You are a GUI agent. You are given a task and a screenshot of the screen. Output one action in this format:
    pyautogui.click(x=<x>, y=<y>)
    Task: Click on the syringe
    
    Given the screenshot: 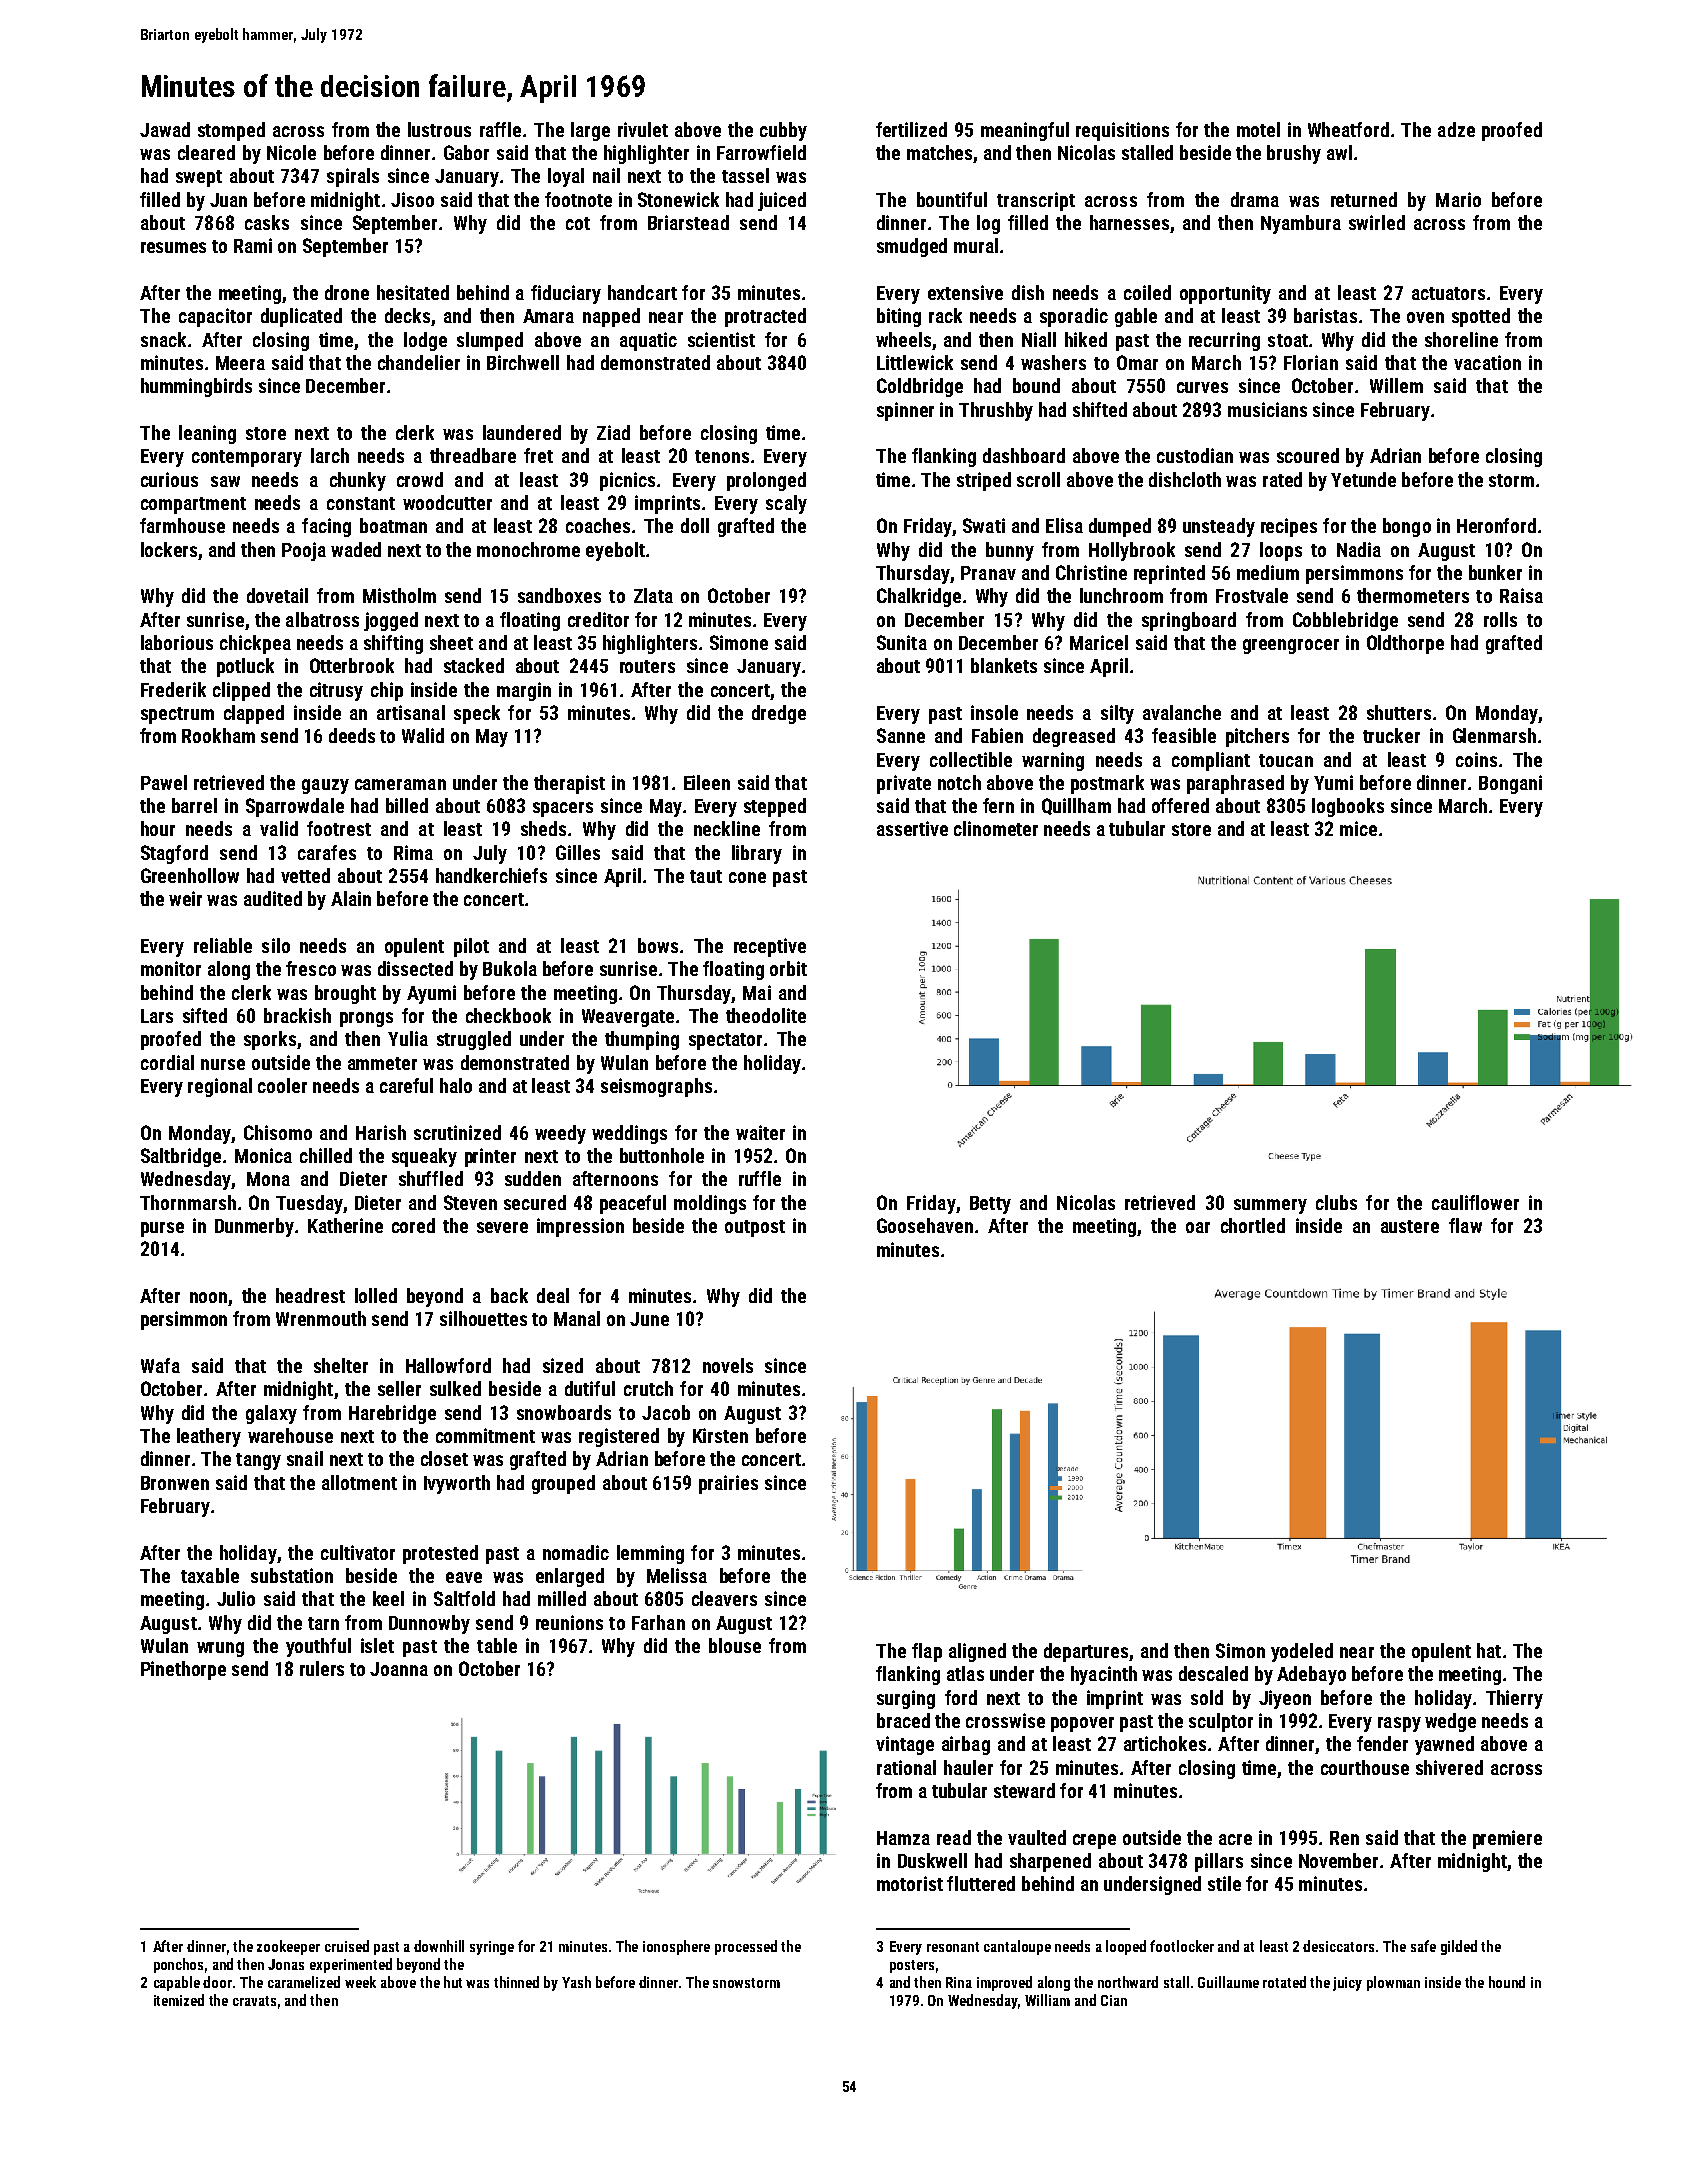 What is the action you would take?
    pyautogui.click(x=492, y=1948)
